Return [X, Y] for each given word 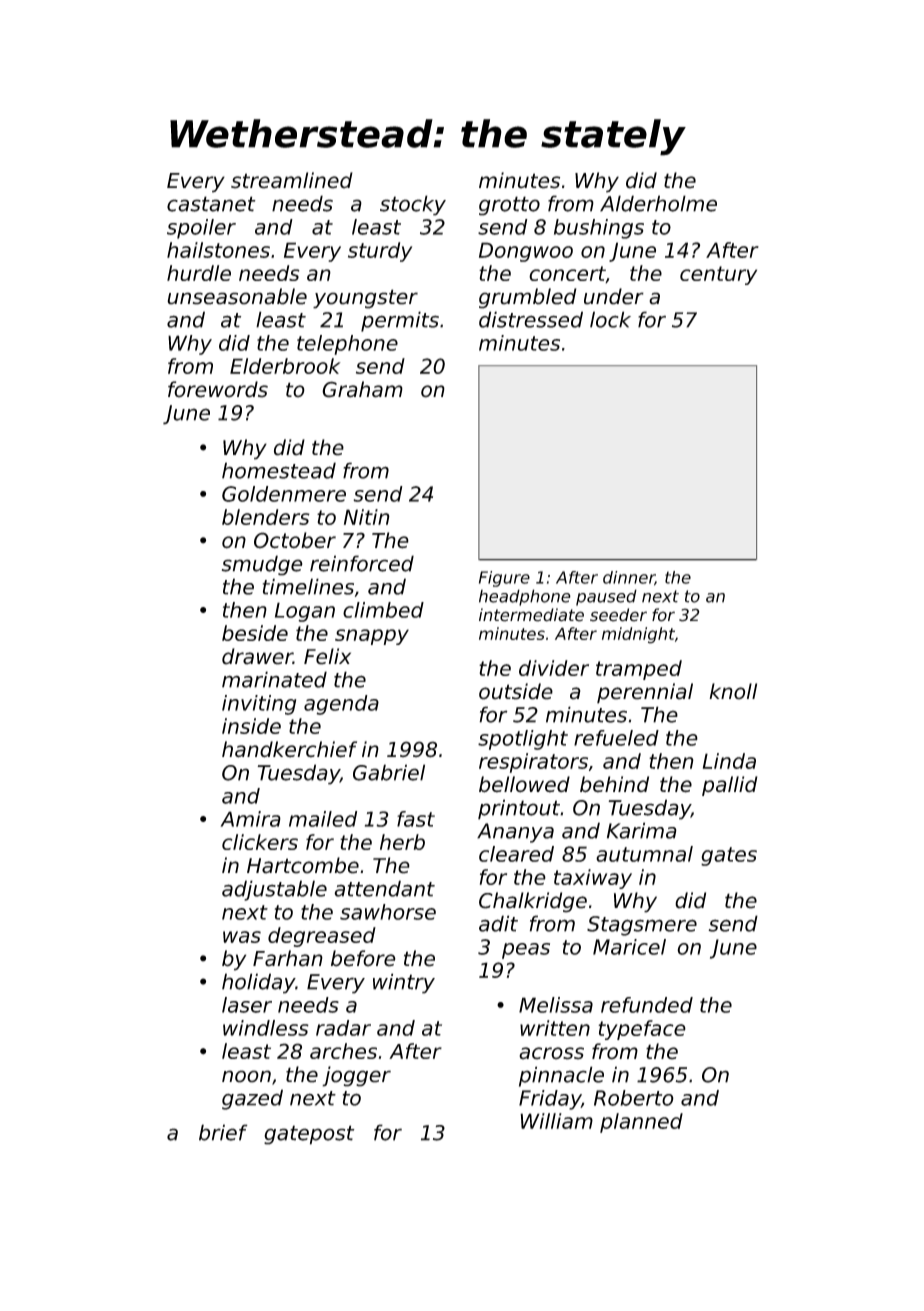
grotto [509, 206]
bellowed [524, 784]
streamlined [292, 180]
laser [247, 1005]
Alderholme [658, 203]
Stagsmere [642, 926]
